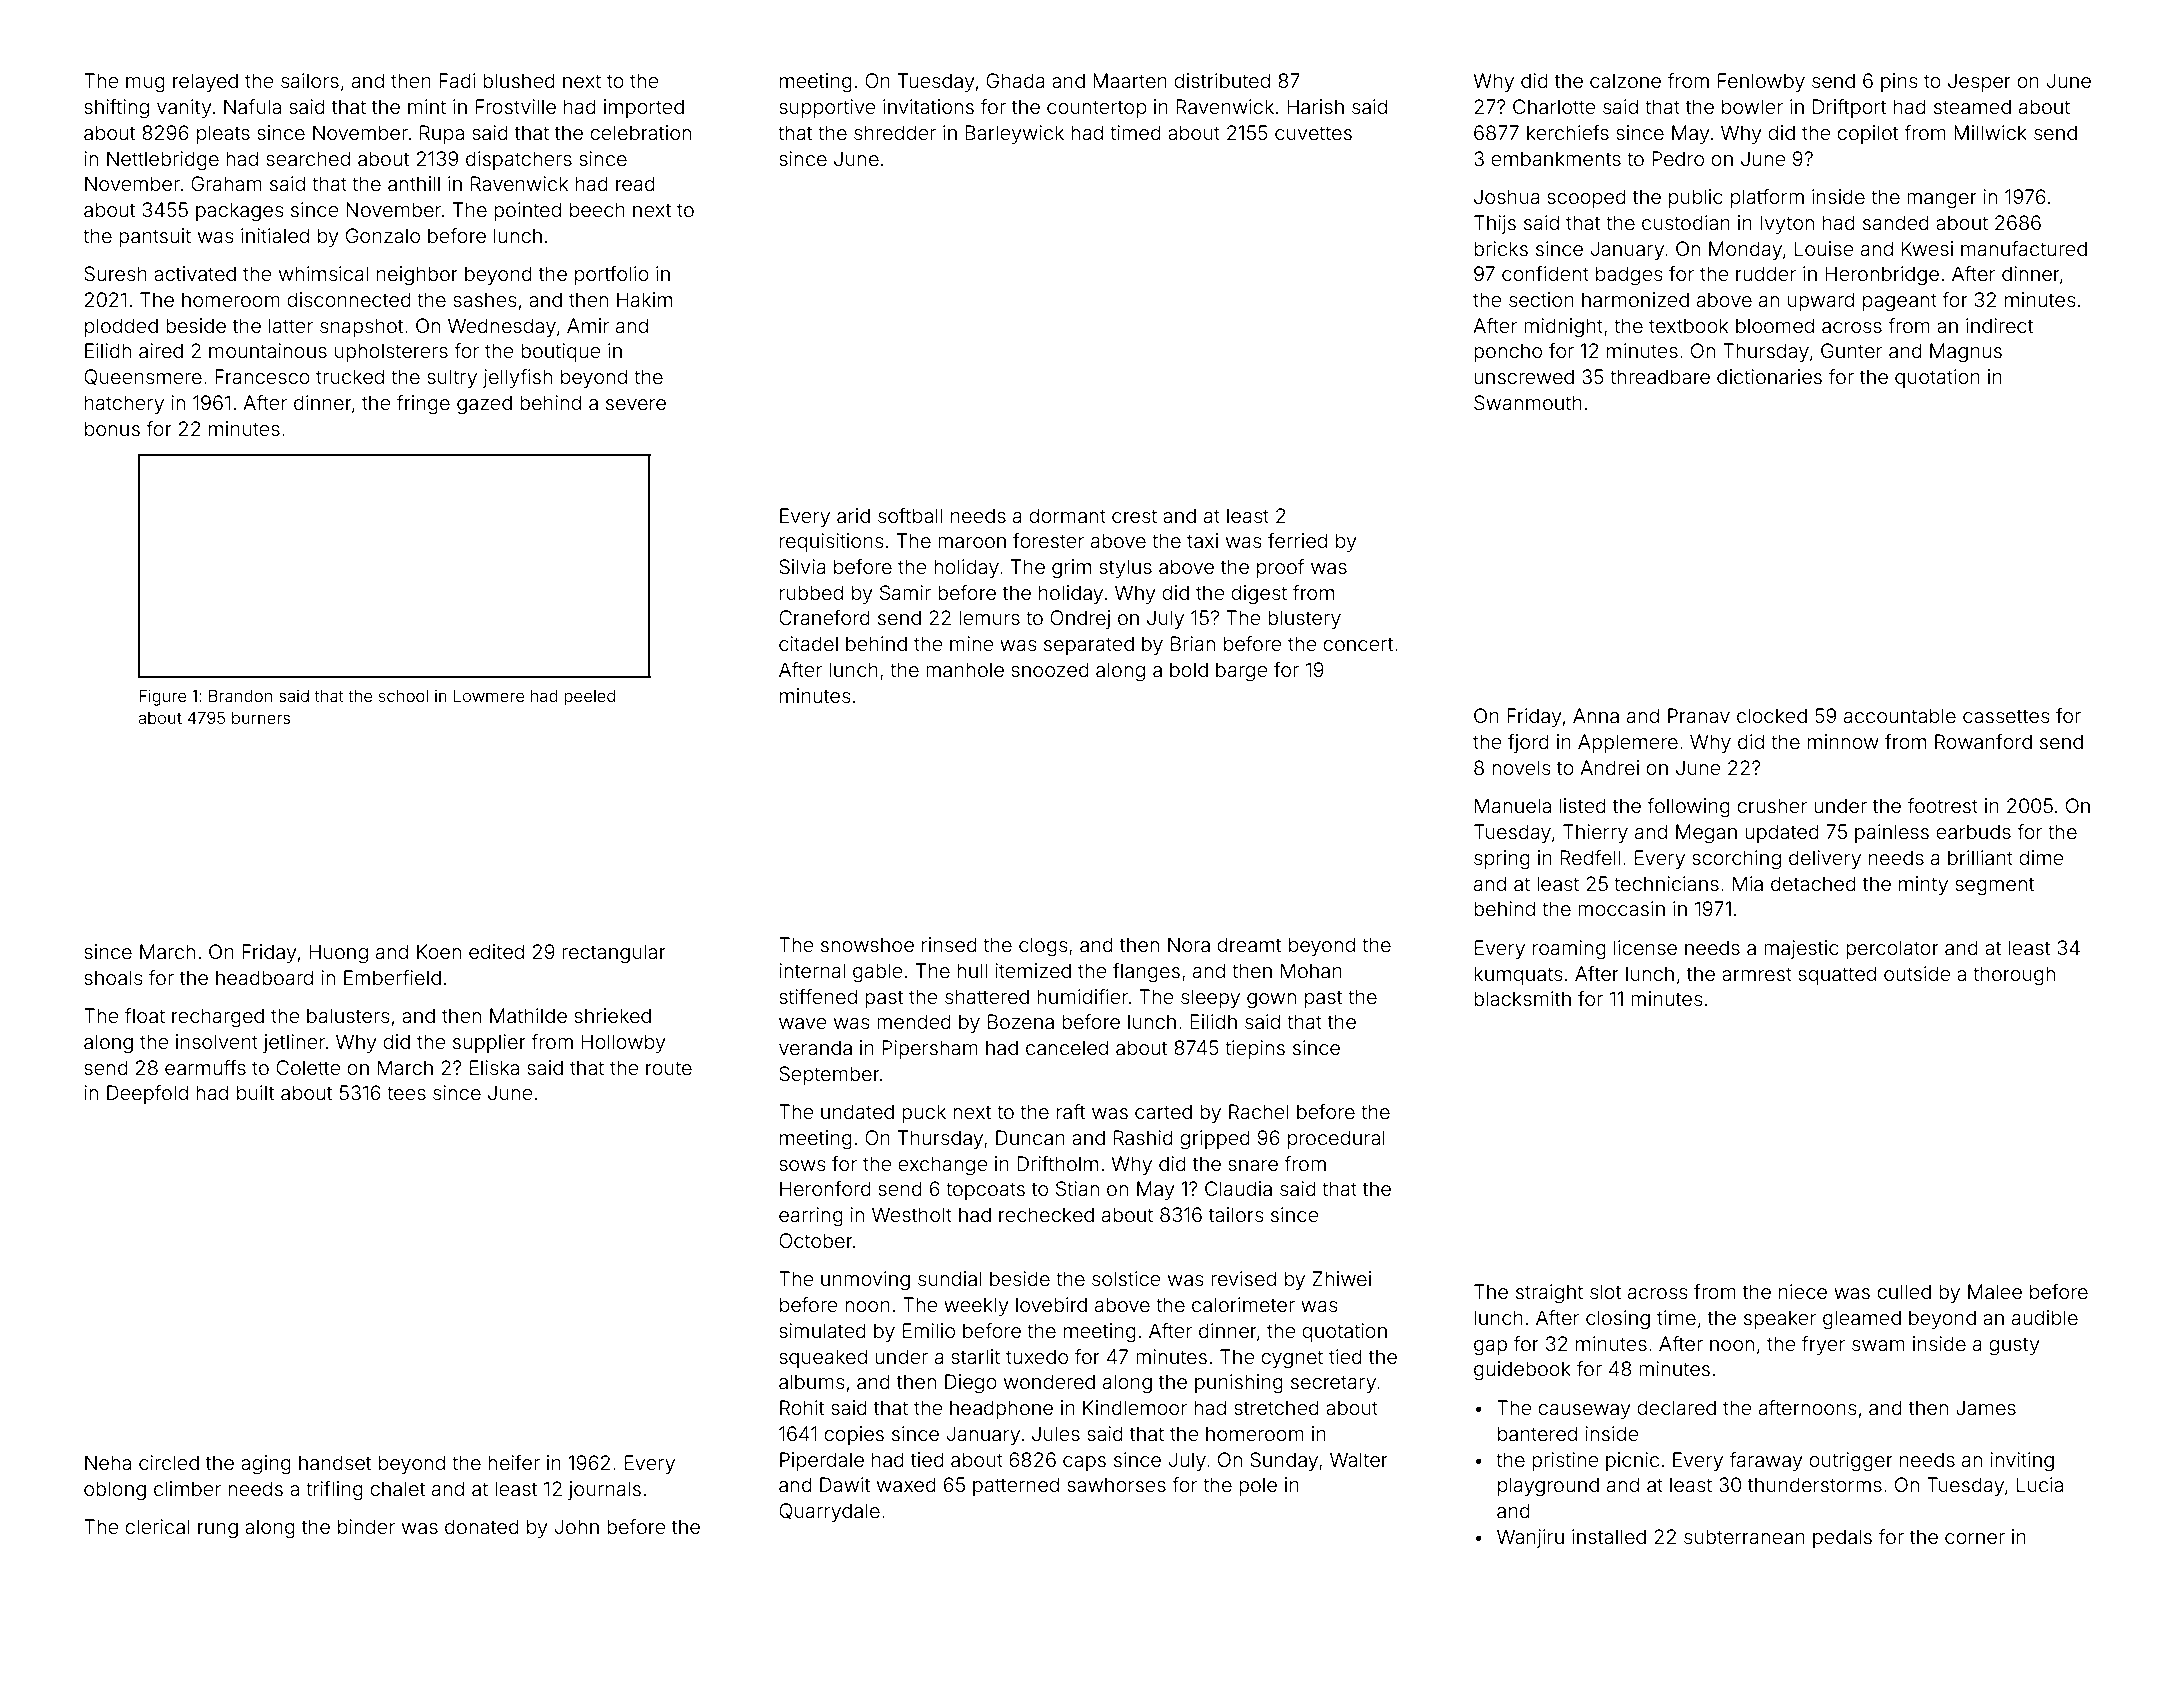 This screenshot has height=1683, width=2178. Describe the element at coordinates (482, 1526) in the screenshot. I see `donated` at that location.
